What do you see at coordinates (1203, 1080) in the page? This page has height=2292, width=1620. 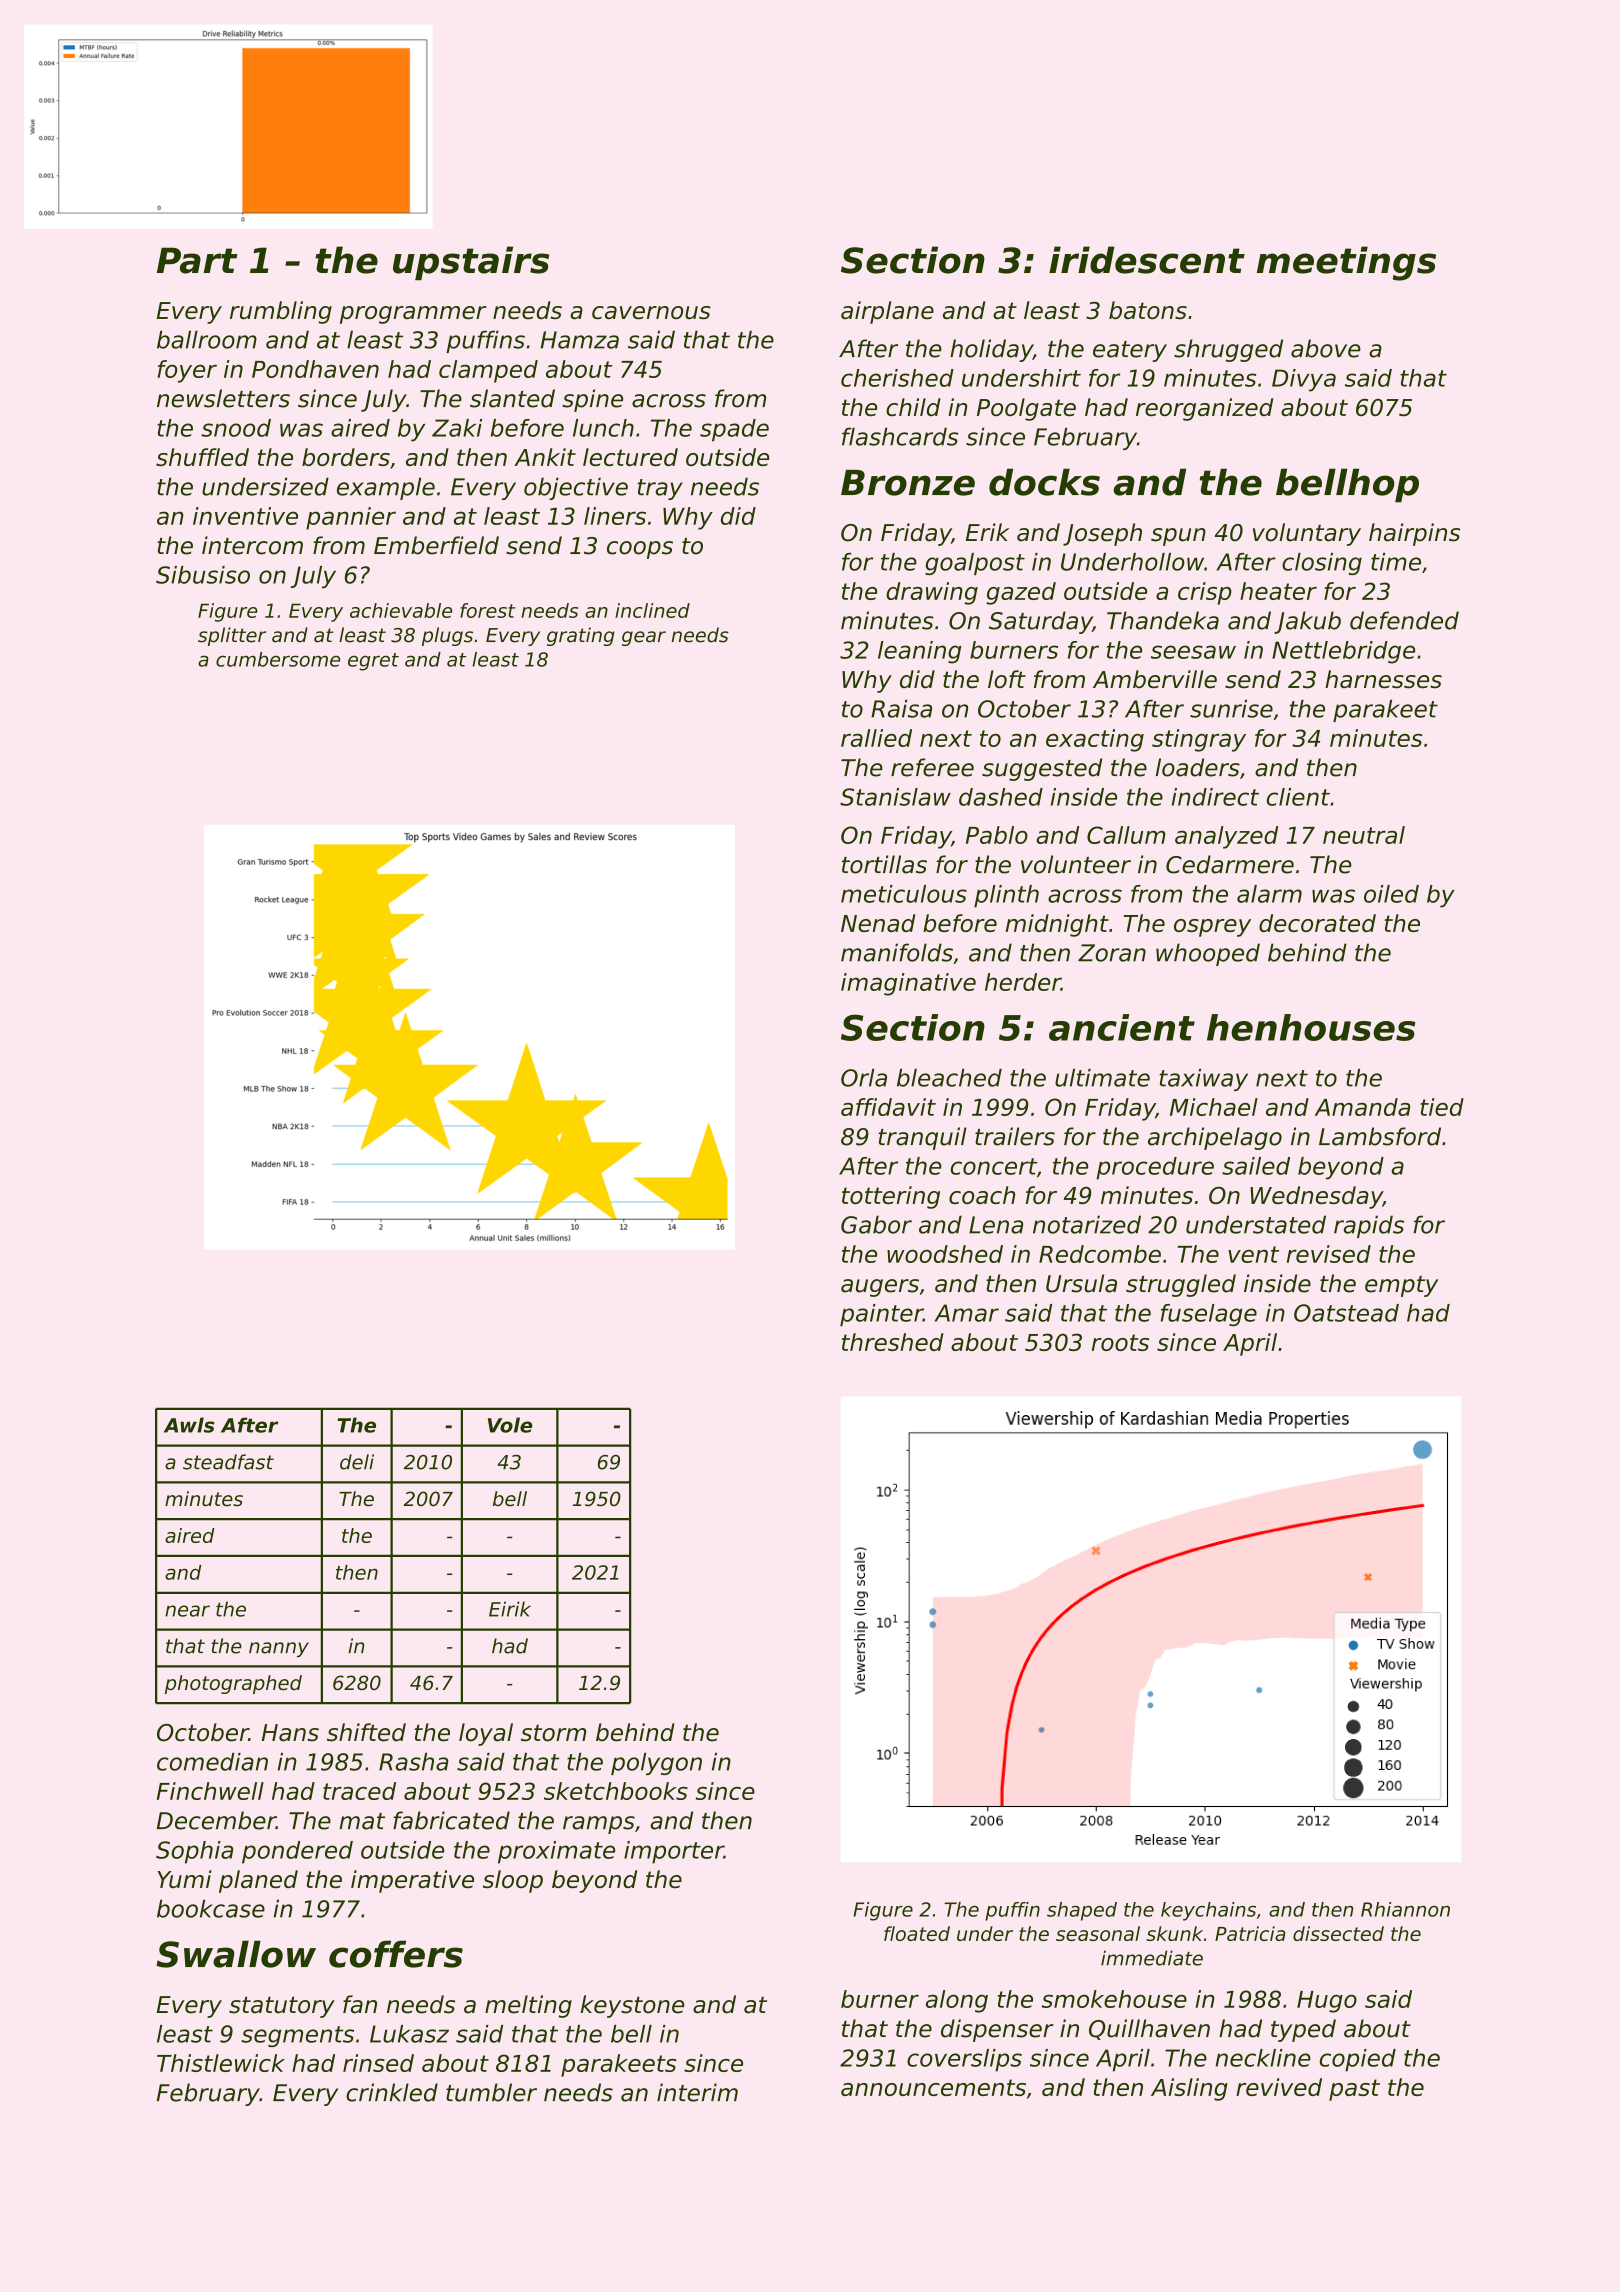 I see `taxiway` at bounding box center [1203, 1080].
